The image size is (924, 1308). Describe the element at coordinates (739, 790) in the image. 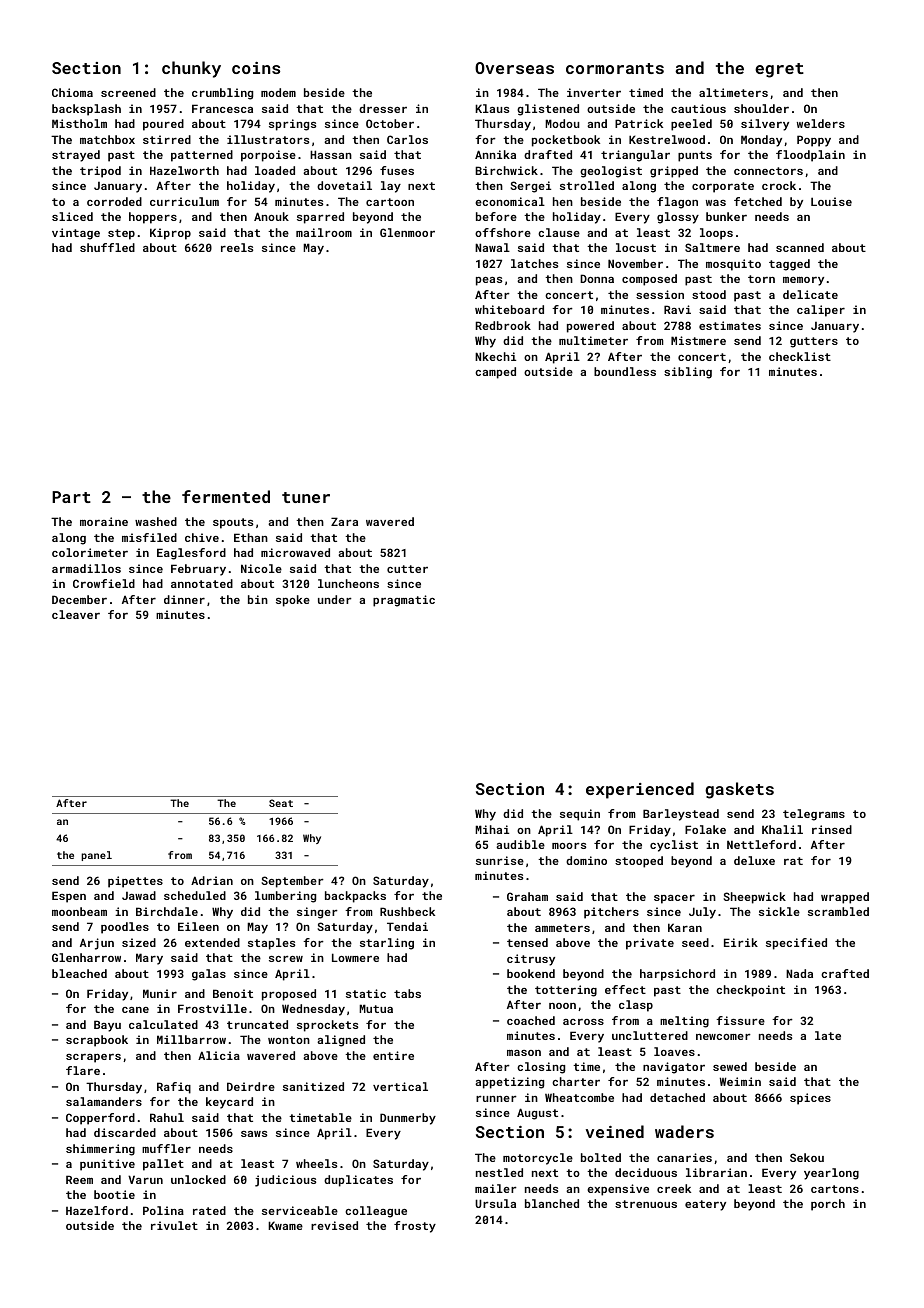

I see `gaskets` at that location.
